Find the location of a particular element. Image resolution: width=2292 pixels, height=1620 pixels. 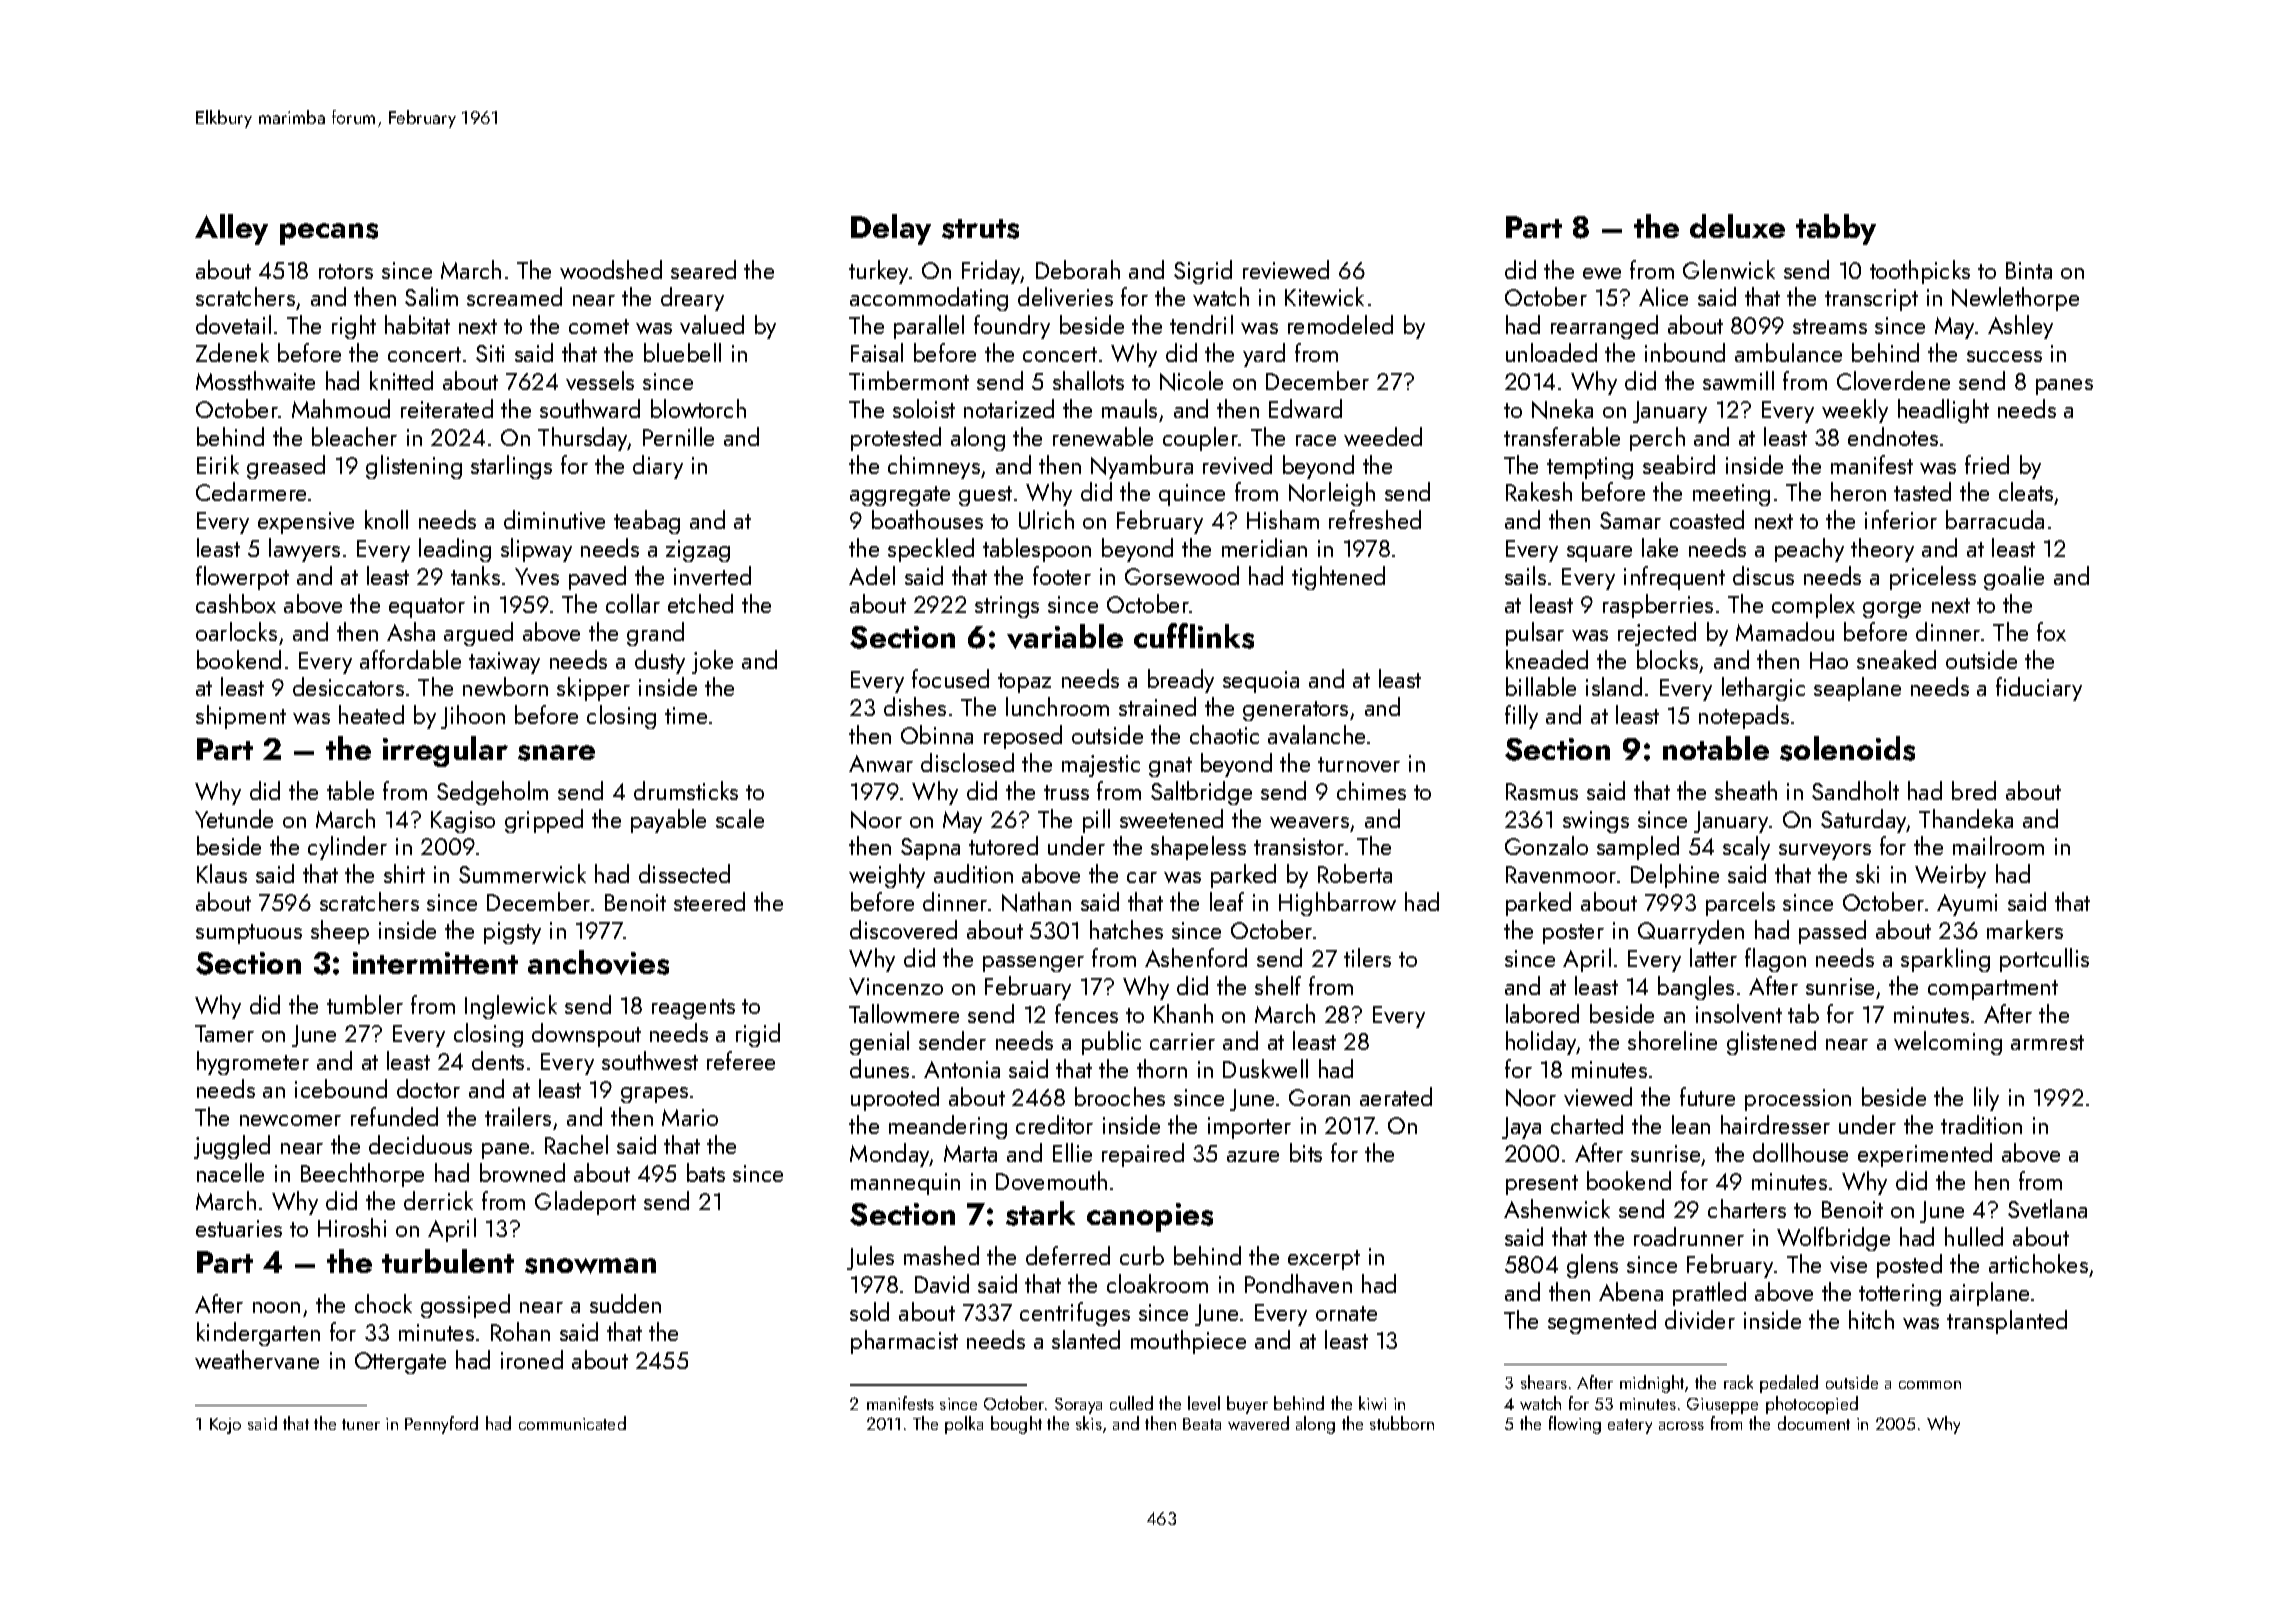

gnat is located at coordinates (1170, 767).
